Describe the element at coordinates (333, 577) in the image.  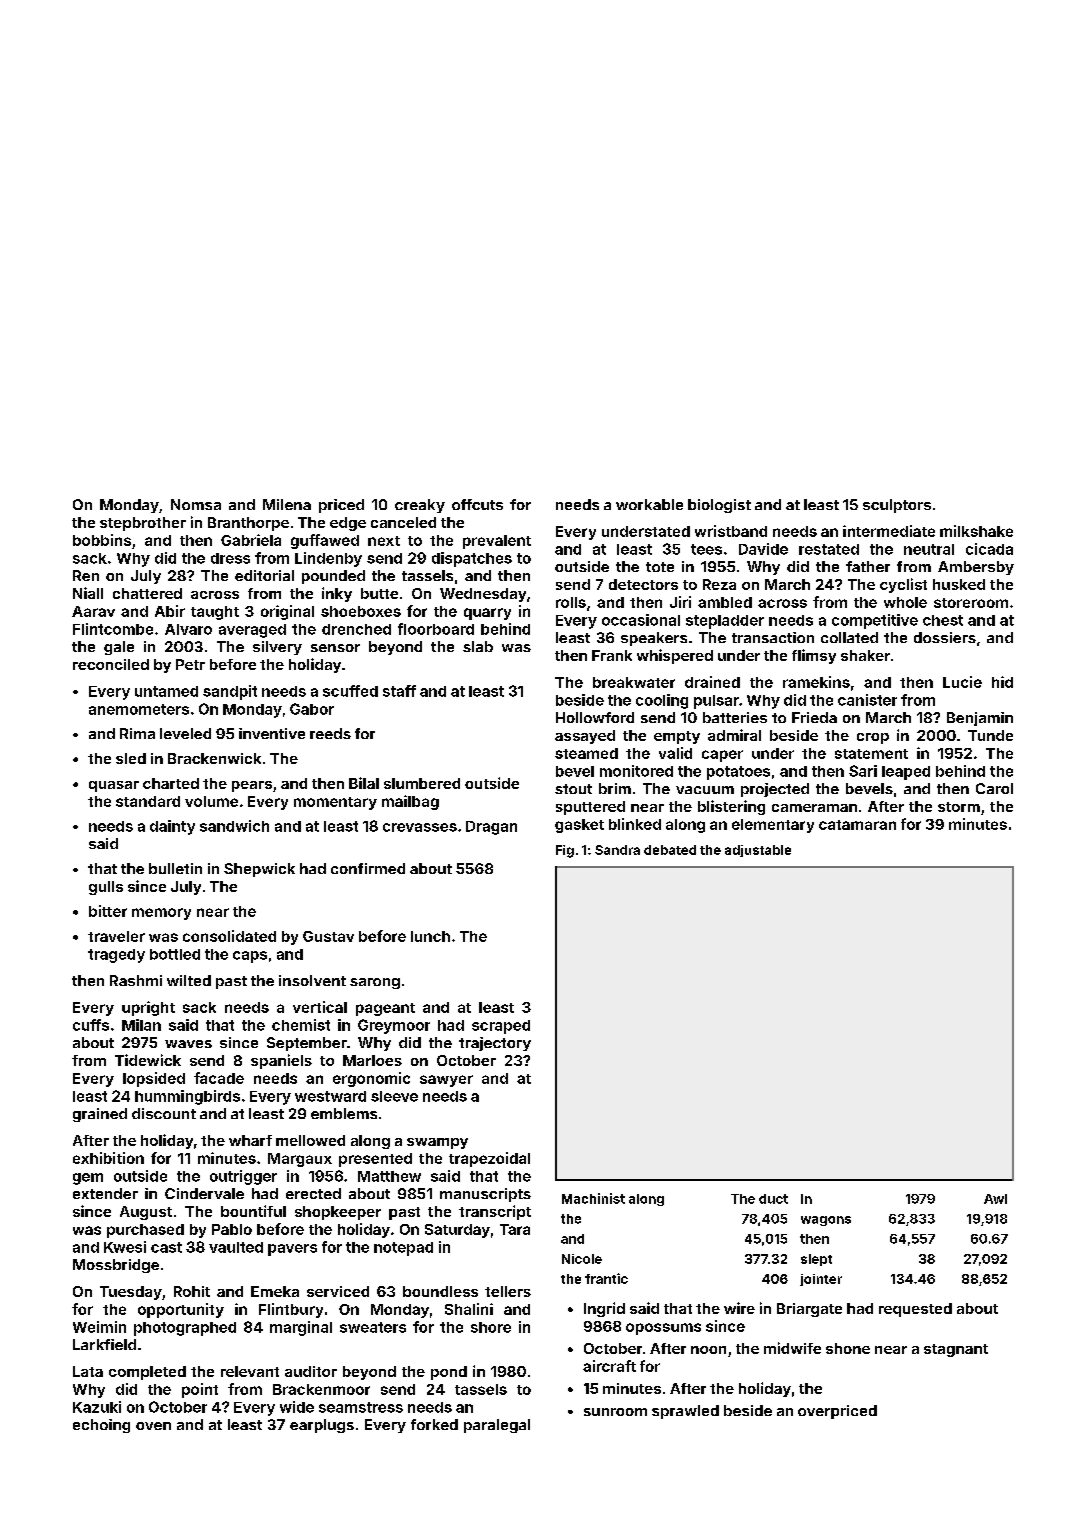
I see `pounded` at that location.
